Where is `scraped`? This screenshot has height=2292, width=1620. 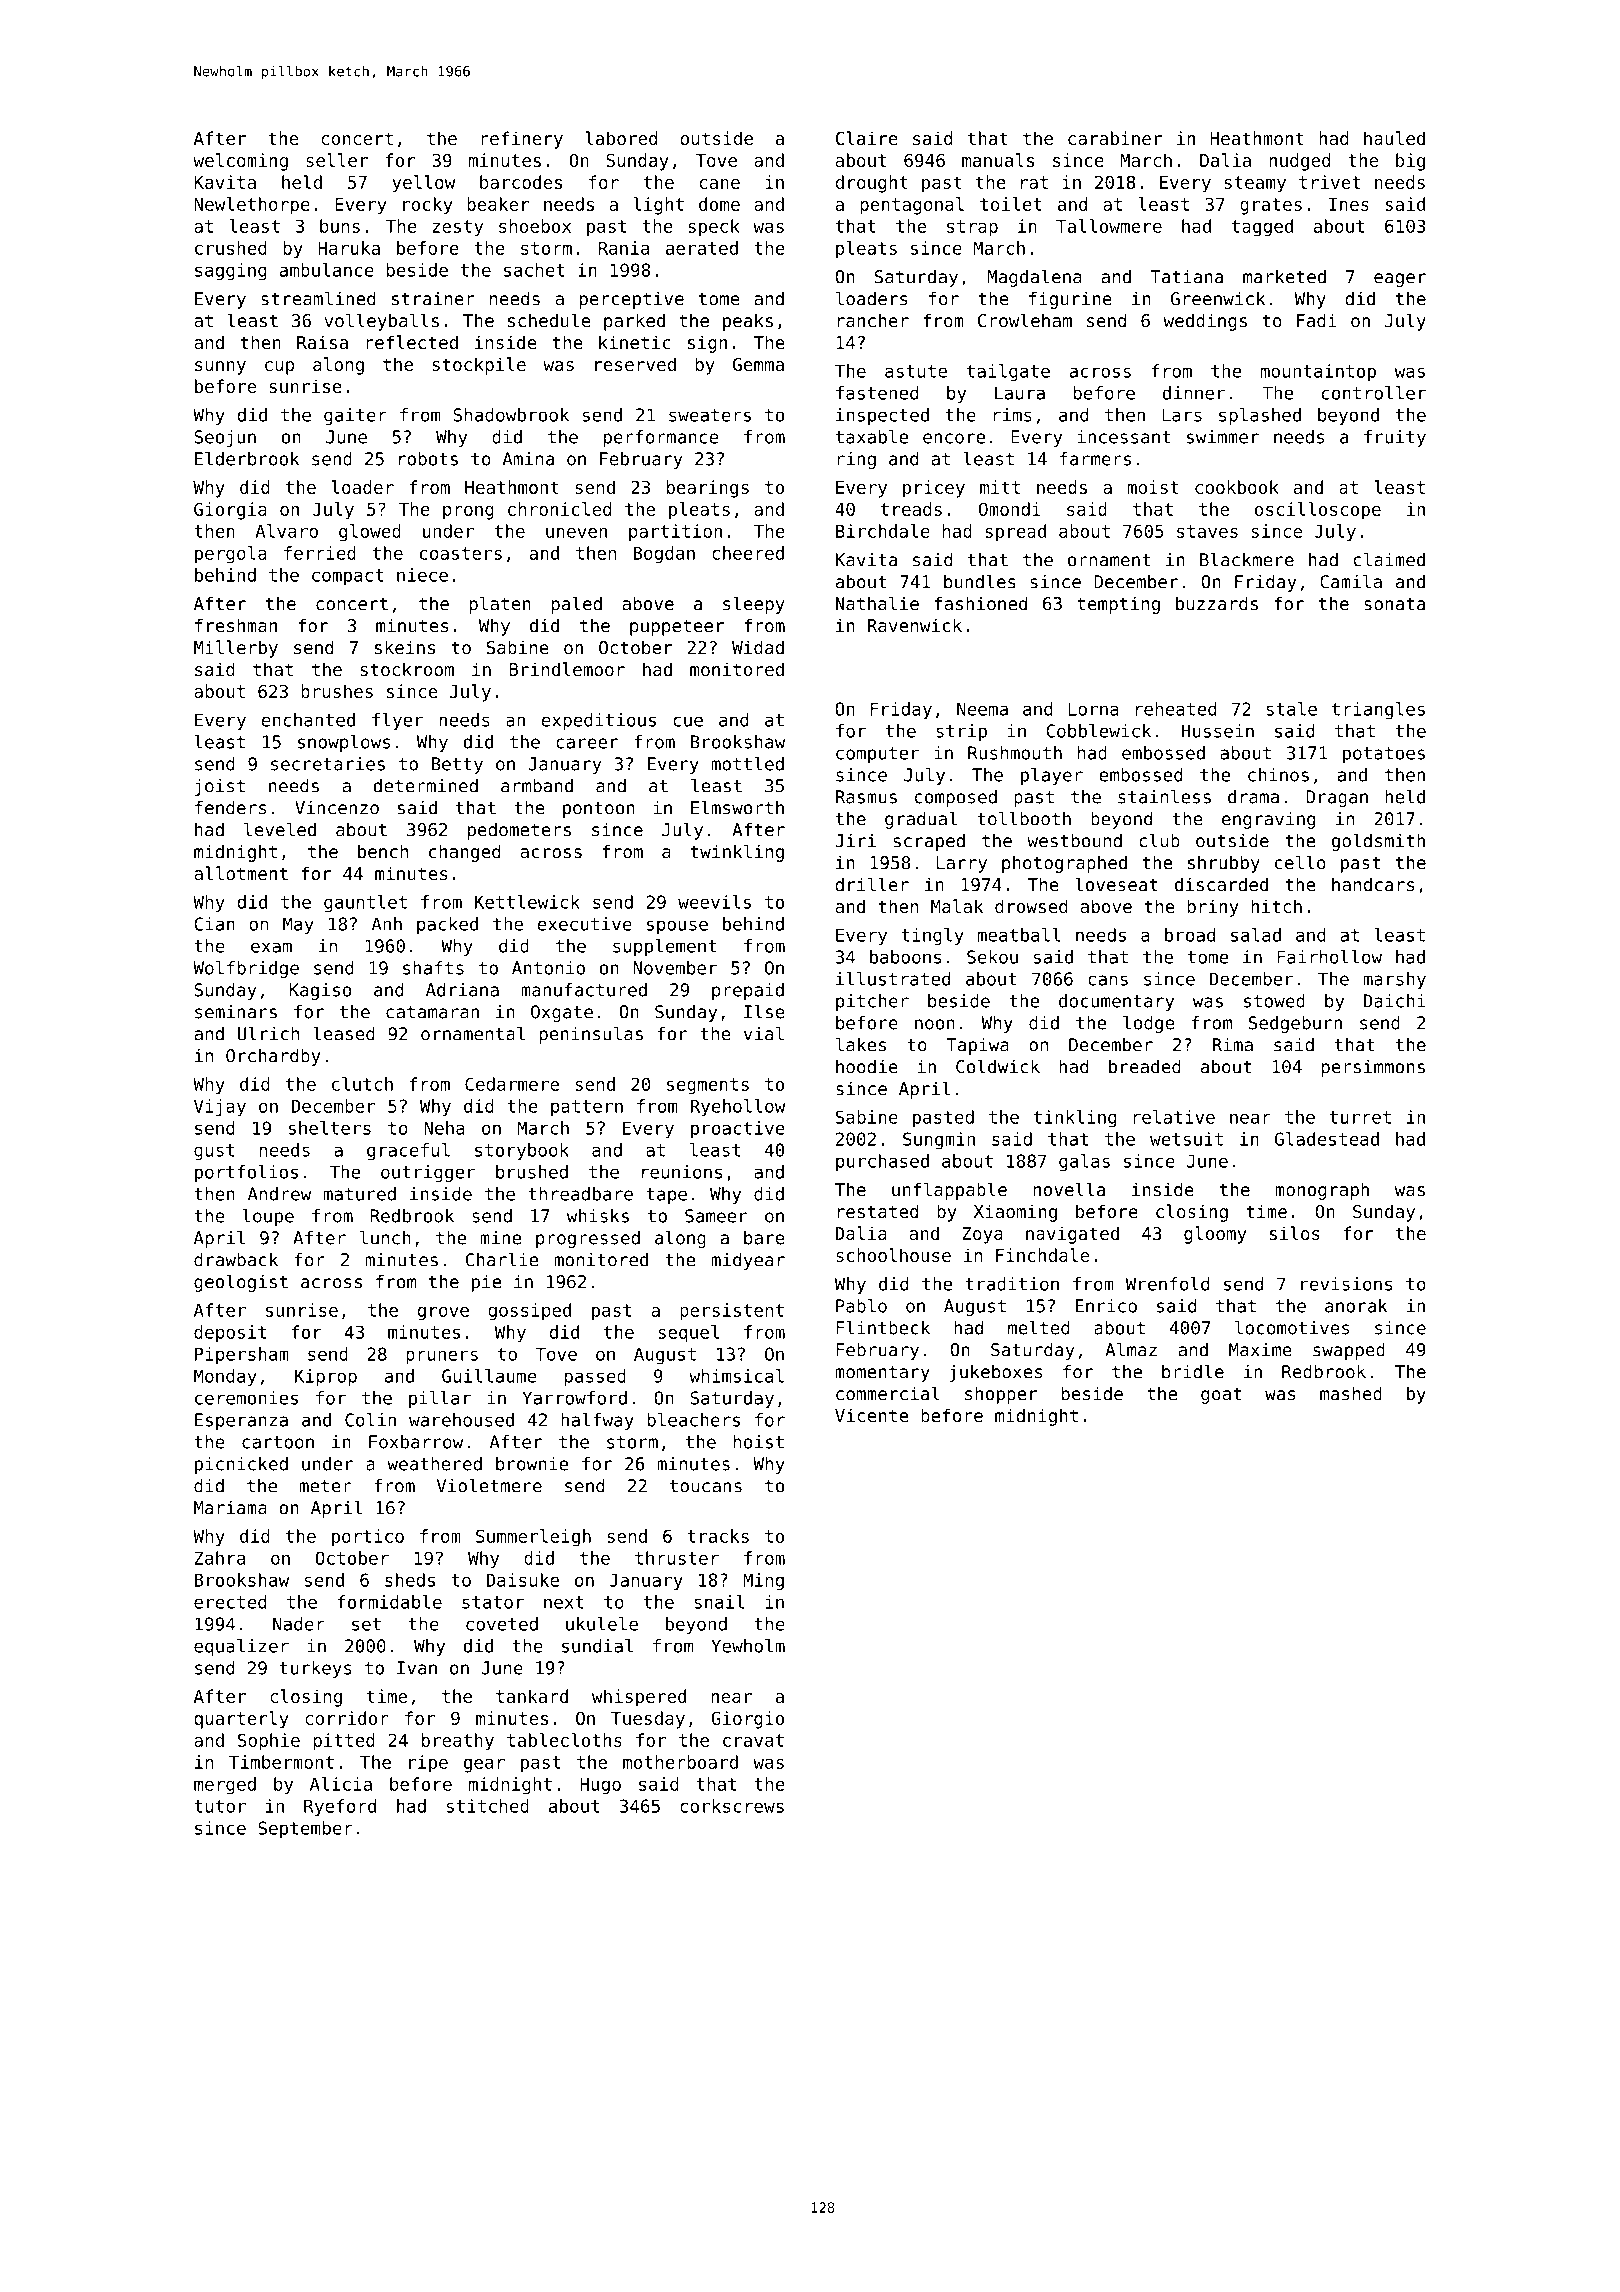 scraped is located at coordinates (929, 842).
